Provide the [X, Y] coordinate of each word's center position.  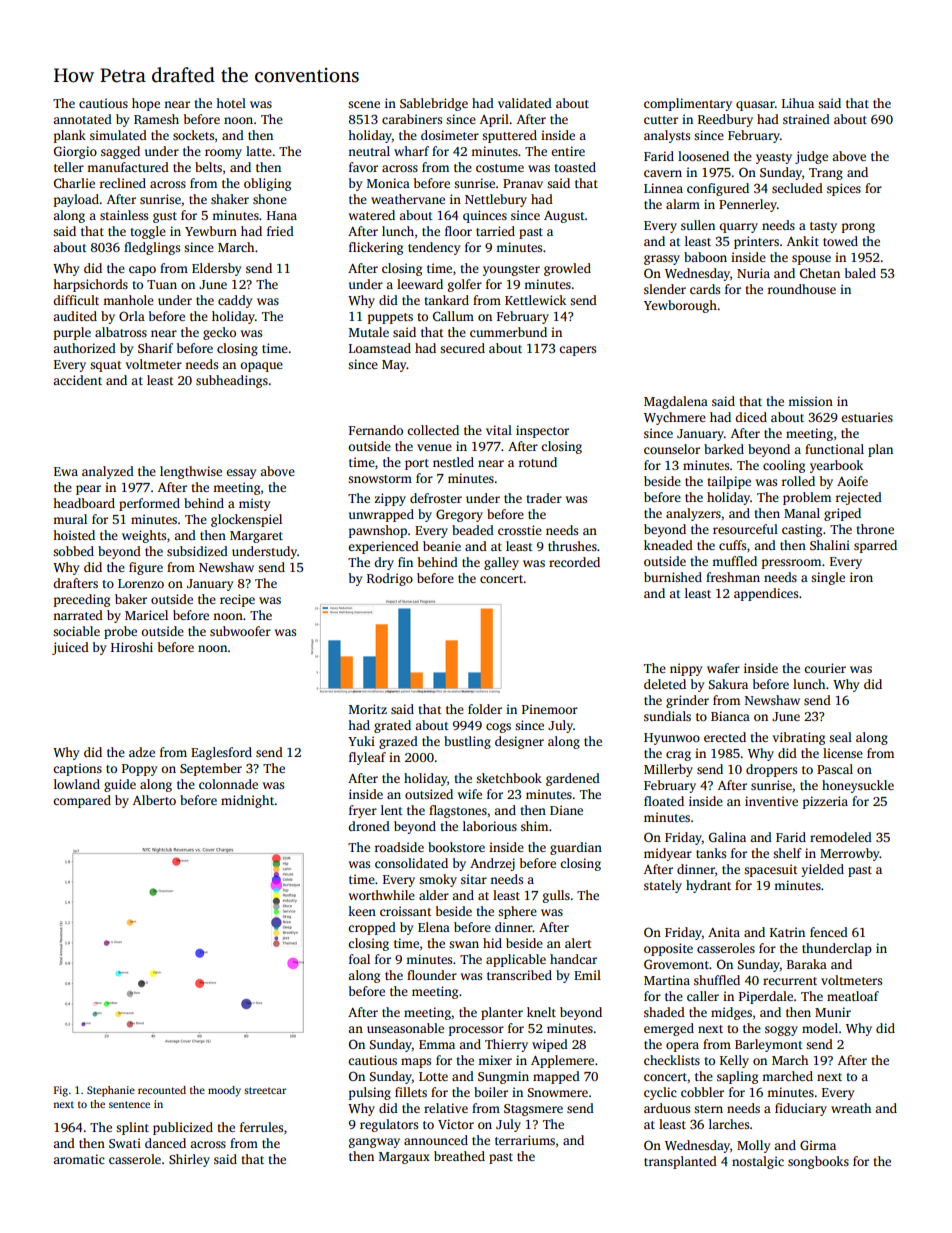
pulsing [370, 1093]
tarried [495, 231]
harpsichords [90, 285]
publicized [183, 1128]
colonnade [228, 784]
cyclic [660, 1093]
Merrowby [850, 854]
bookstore [456, 847]
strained [806, 119]
